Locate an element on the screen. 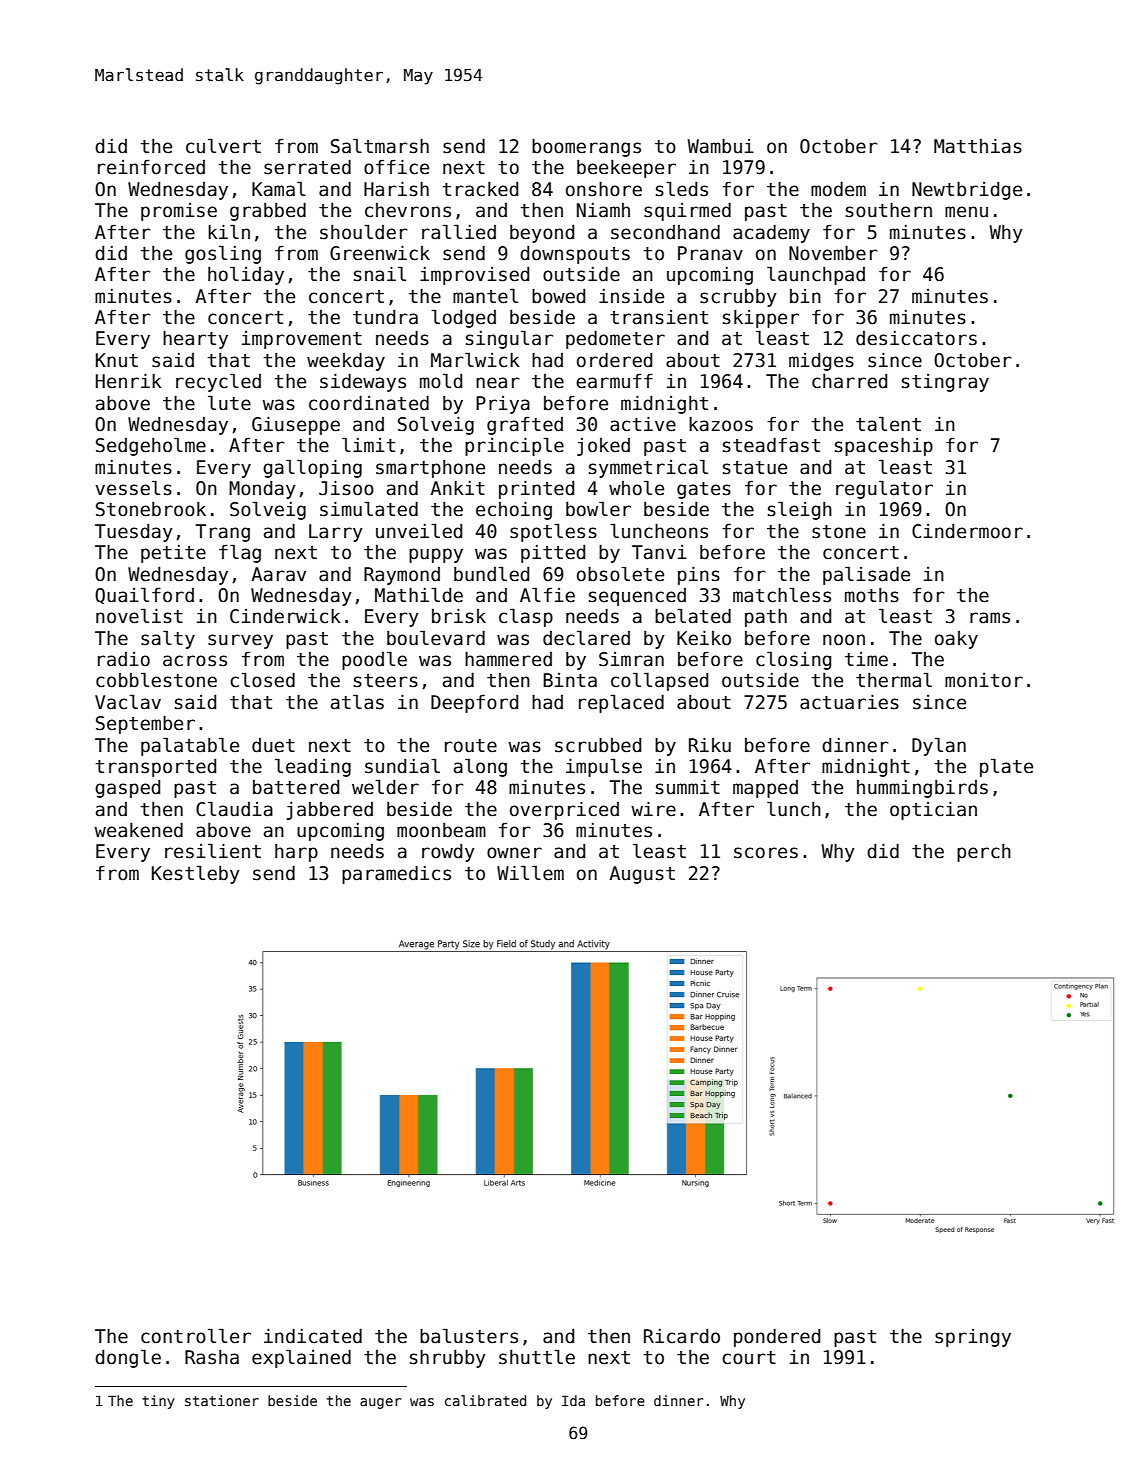  improvised is located at coordinates (474, 276).
